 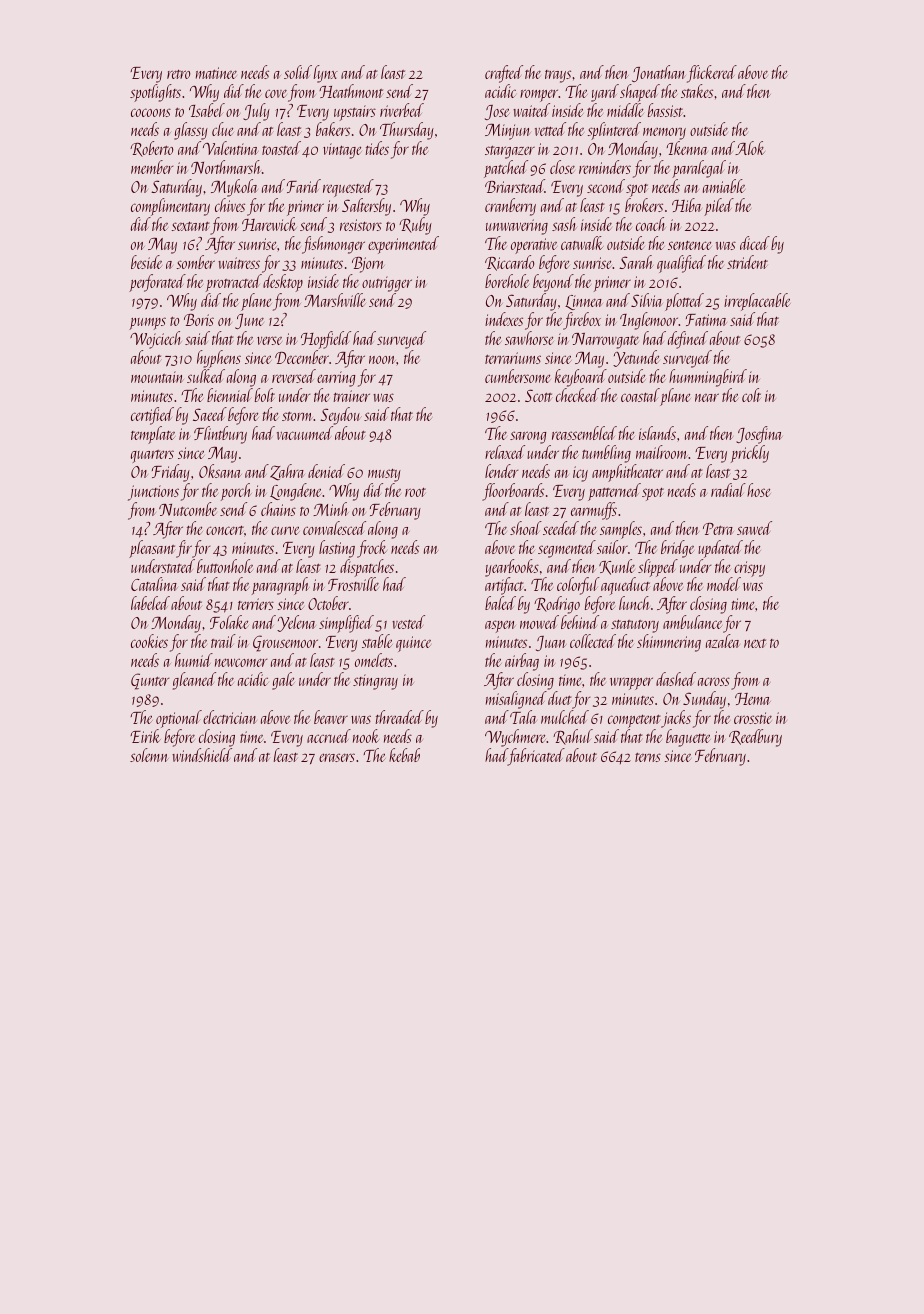 I want to click on seeded, so click(x=561, y=528).
